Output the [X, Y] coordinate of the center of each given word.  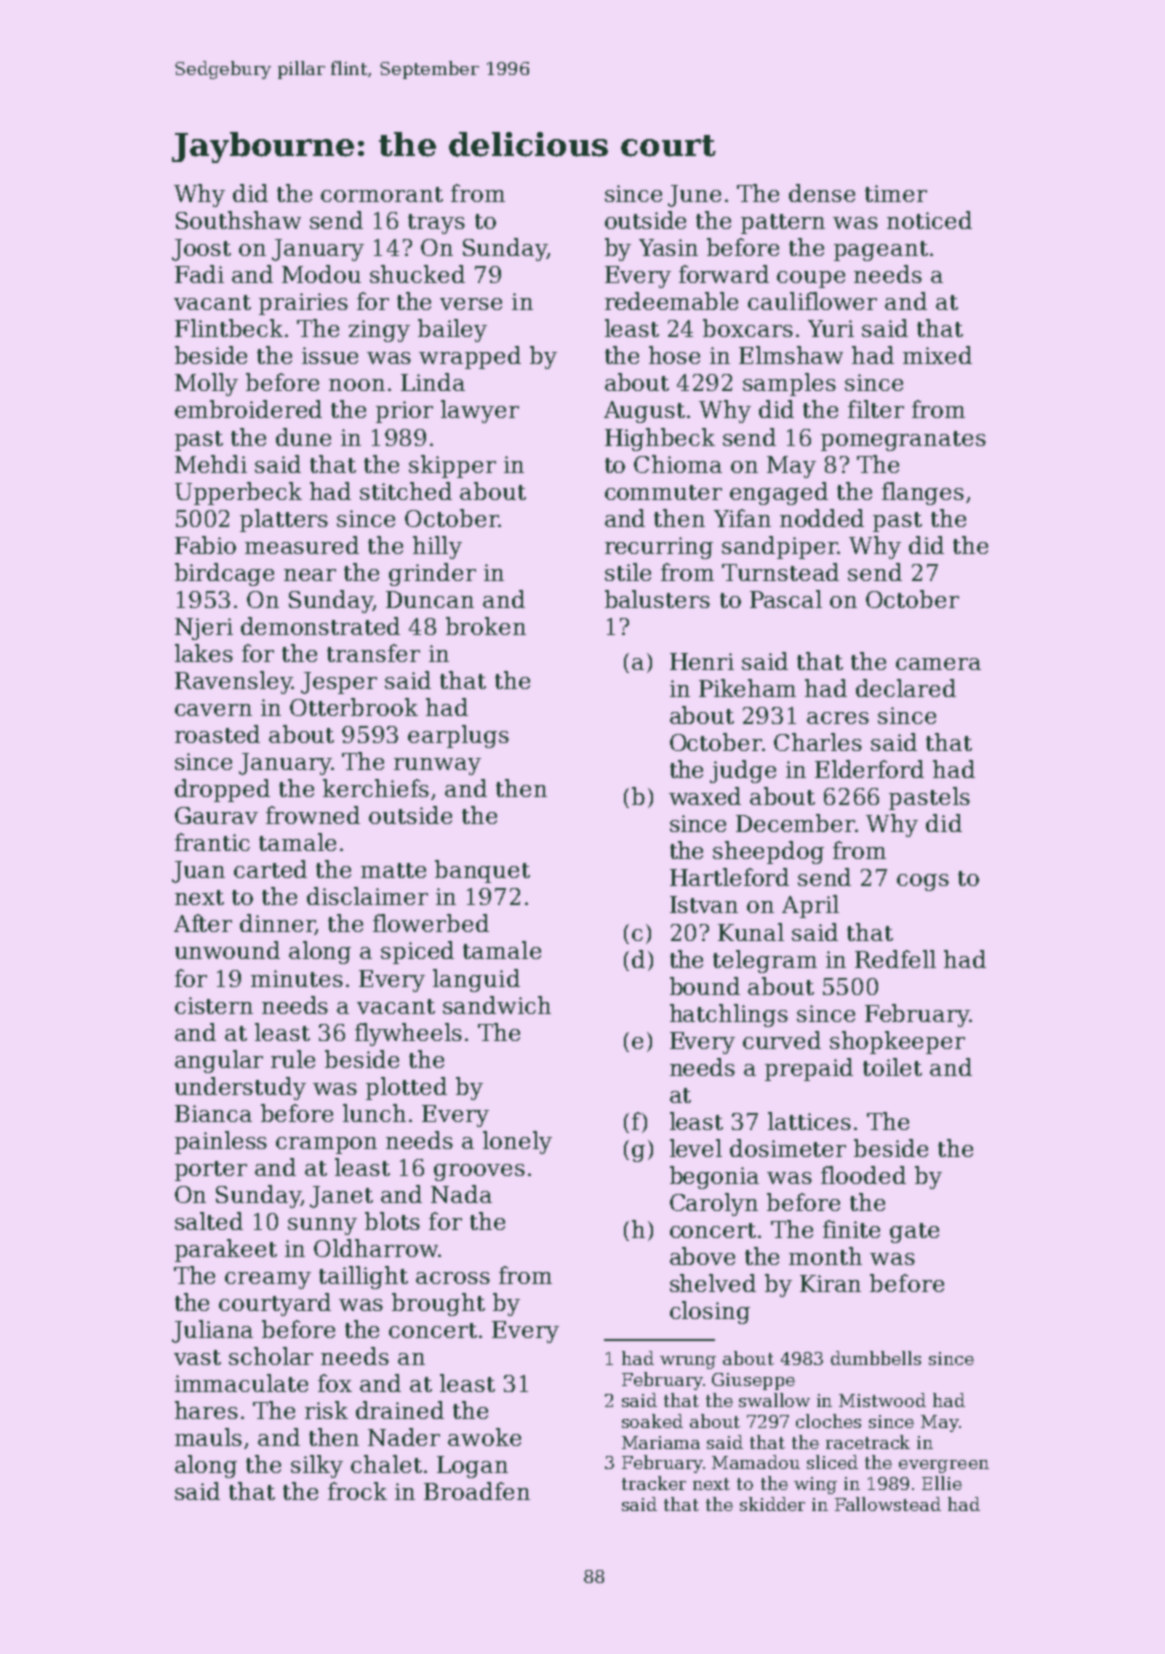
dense [822, 193]
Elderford [869, 769]
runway [437, 766]
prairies [303, 304]
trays [436, 224]
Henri [702, 661]
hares [206, 1410]
